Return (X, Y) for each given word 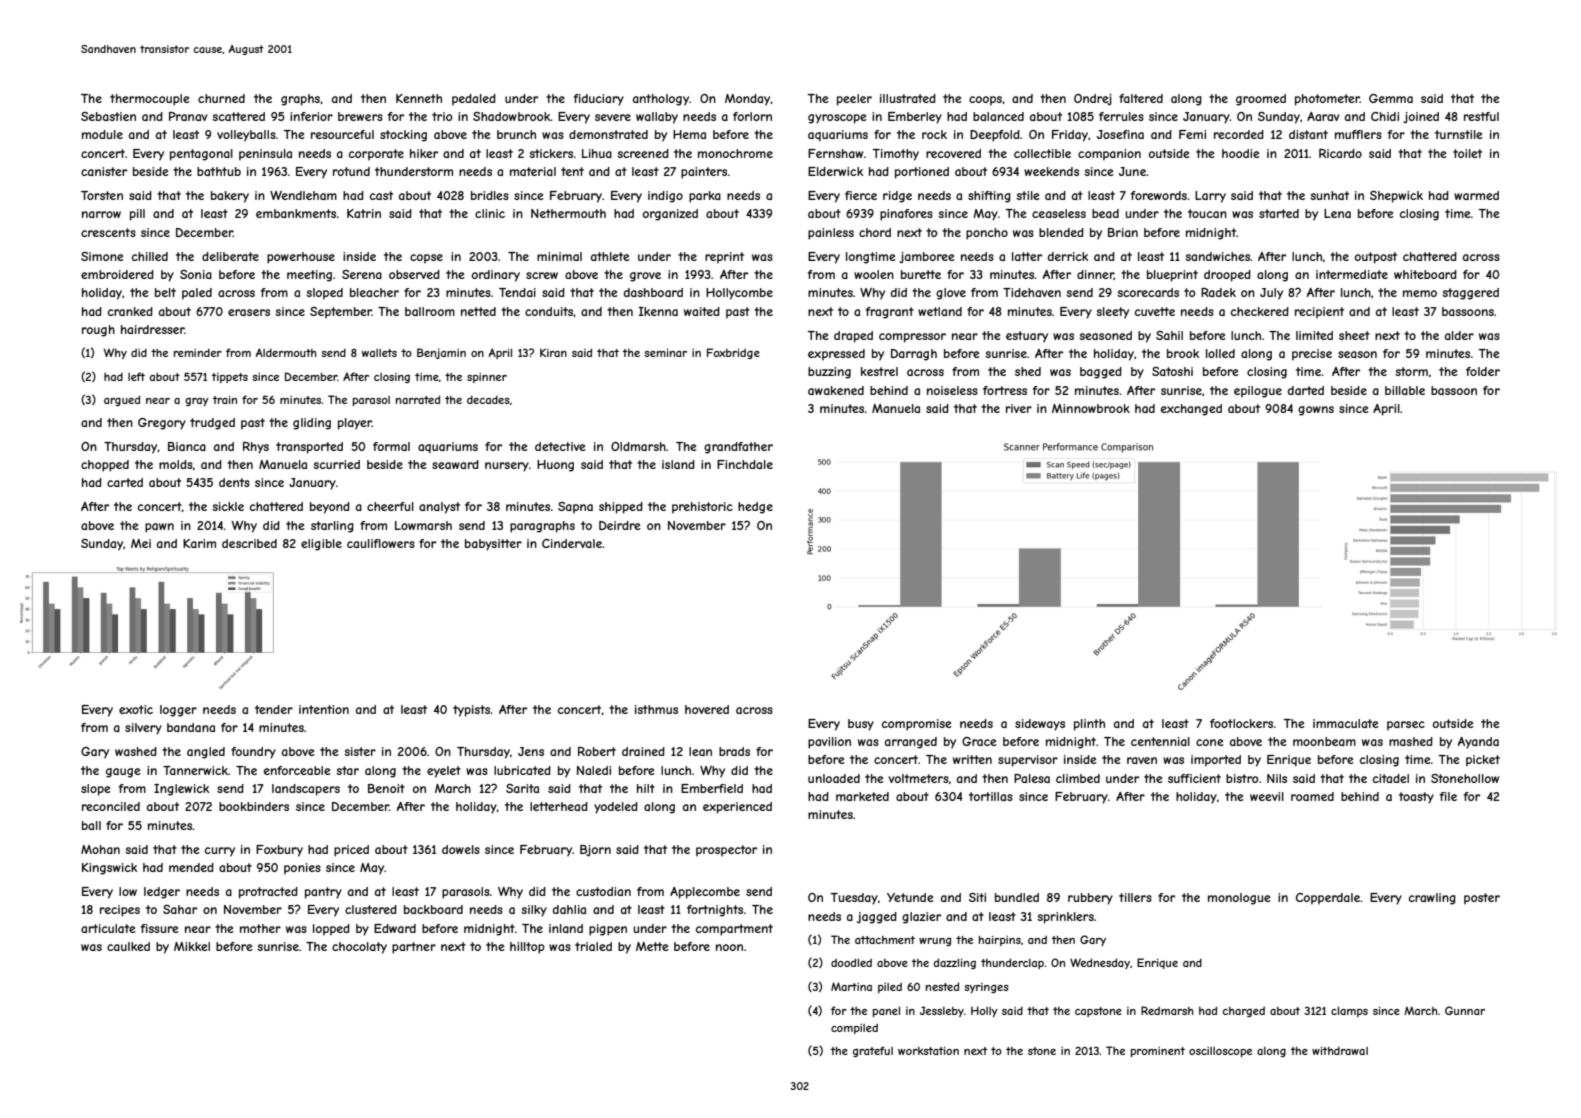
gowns (1316, 411)
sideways (1040, 725)
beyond (330, 508)
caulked (128, 946)
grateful (873, 1051)
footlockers (1241, 723)
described (249, 543)
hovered (707, 709)
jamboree (927, 258)
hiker (424, 153)
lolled (1220, 353)
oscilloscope (1220, 1052)
